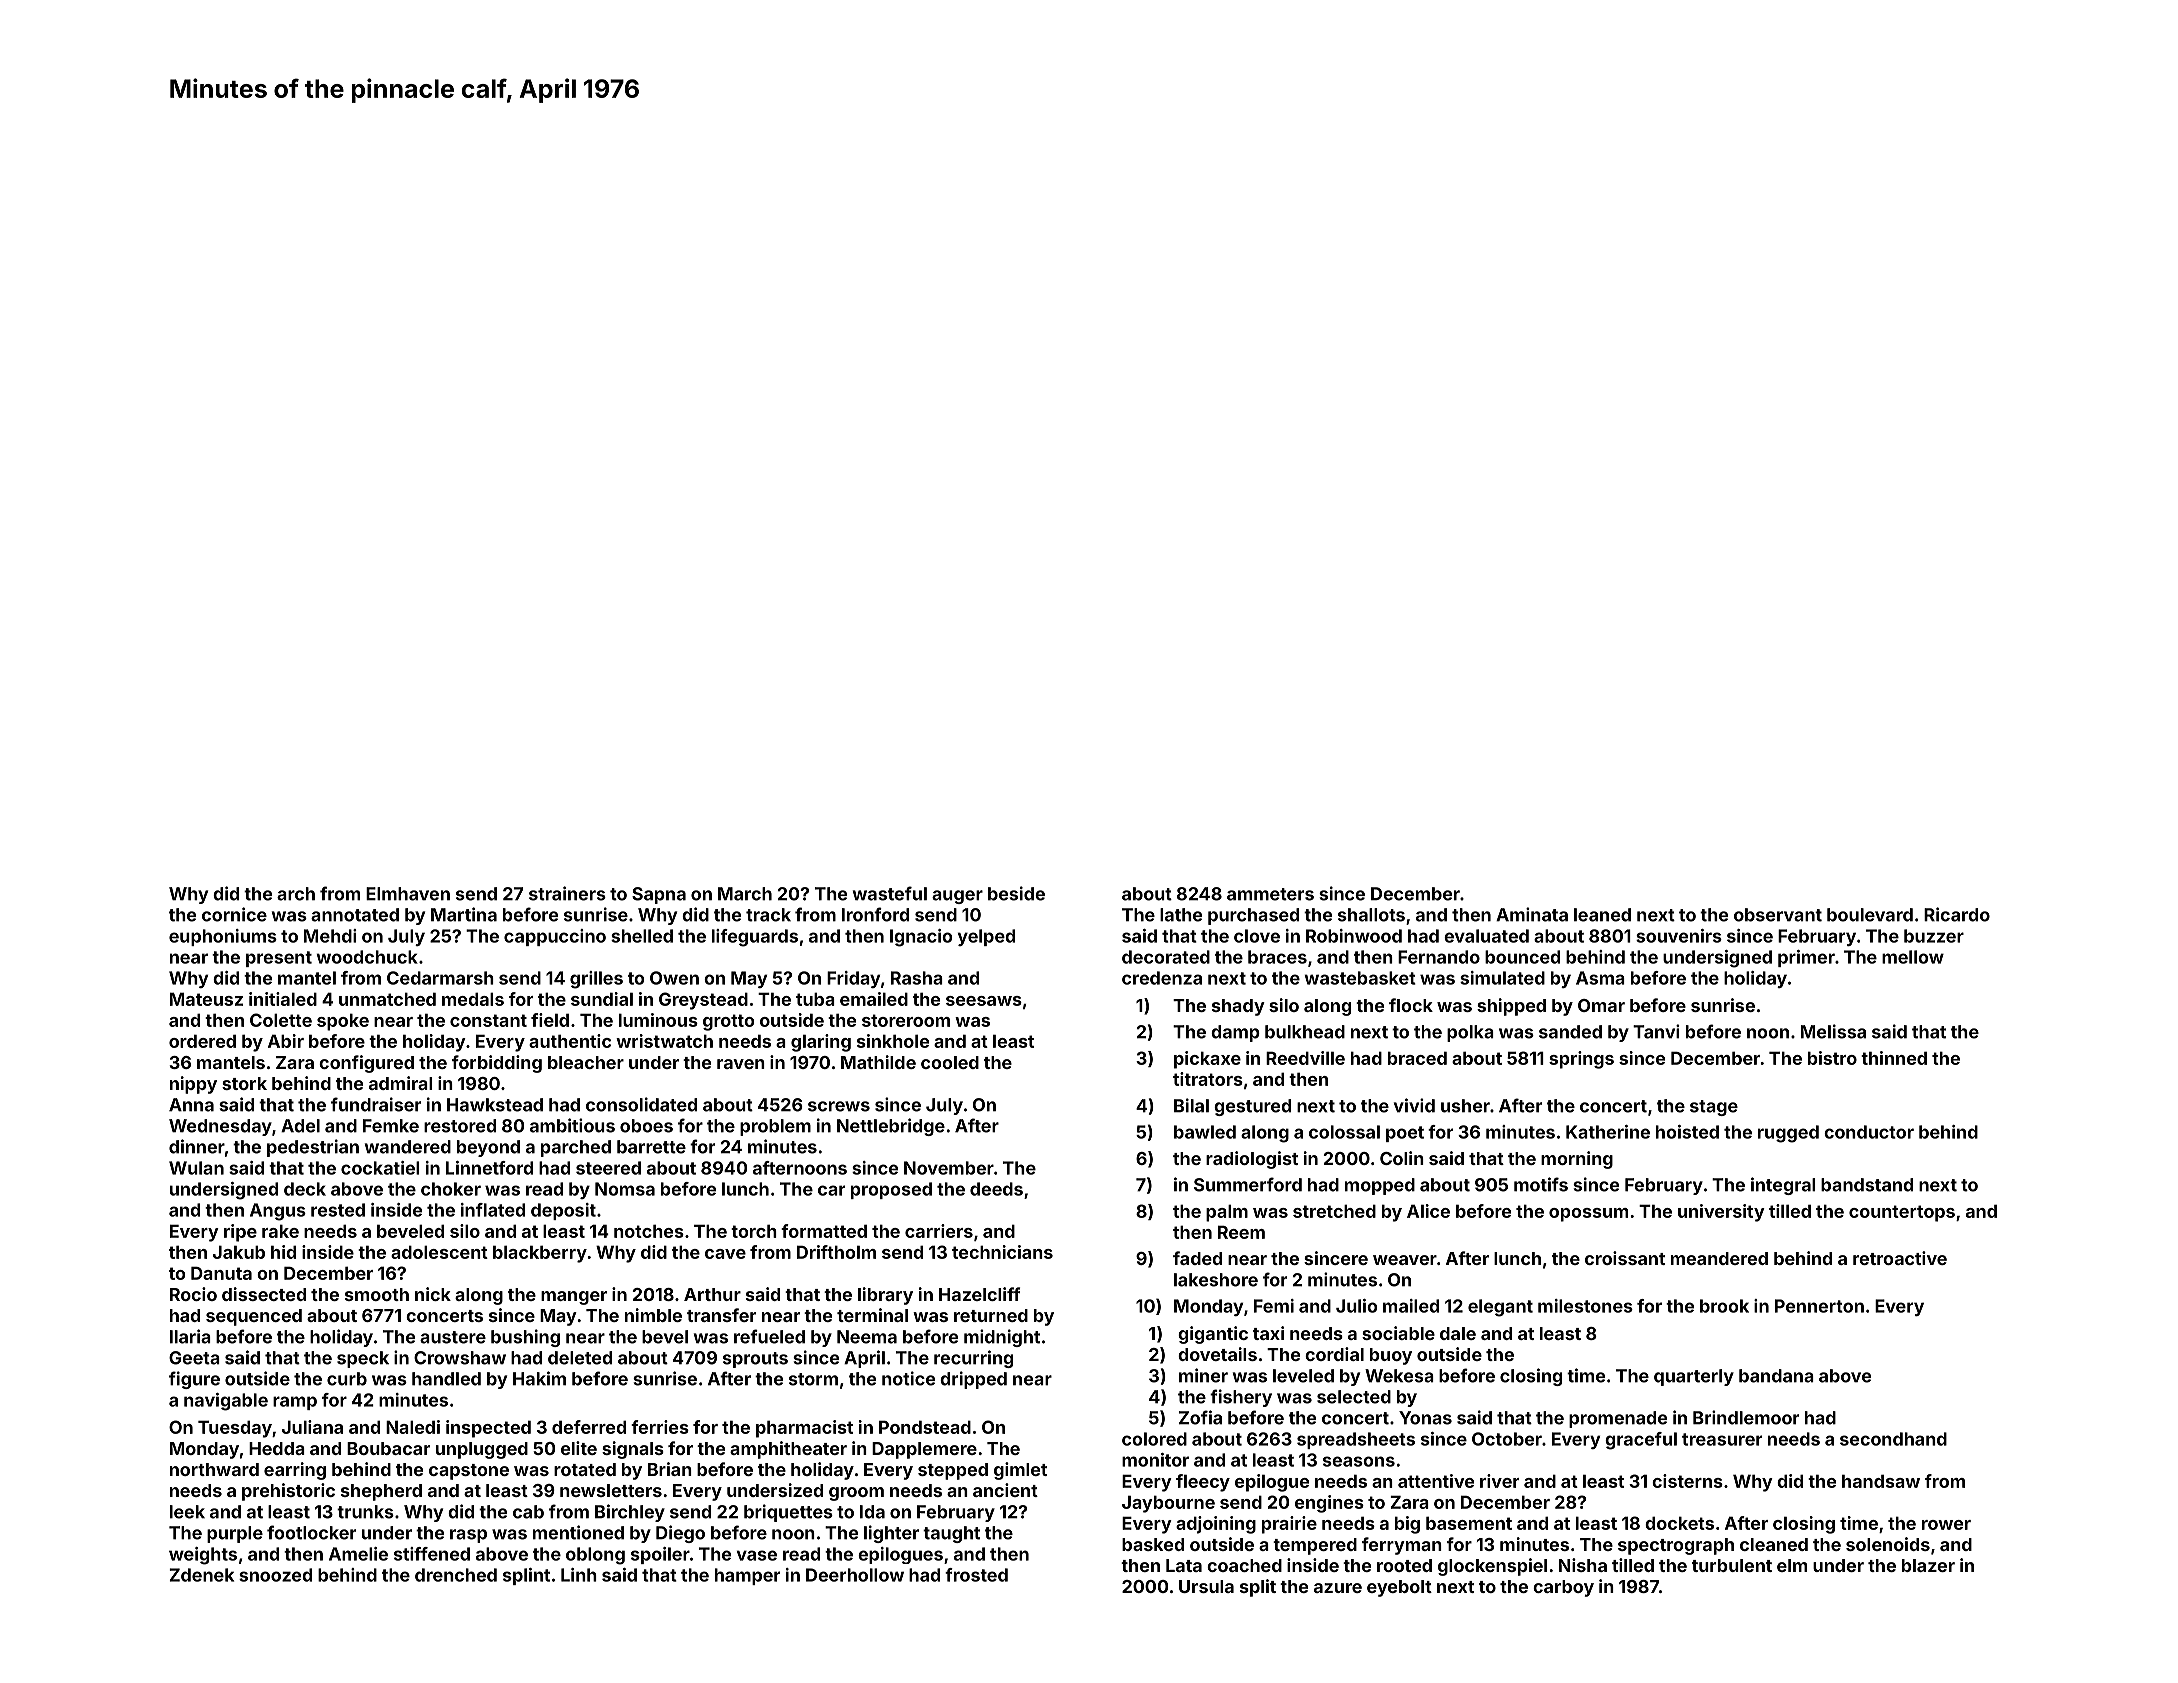 The height and width of the screenshot is (1683, 2178). What do you see at coordinates (220, 1127) in the screenshot?
I see `Wednesday` at bounding box center [220, 1127].
